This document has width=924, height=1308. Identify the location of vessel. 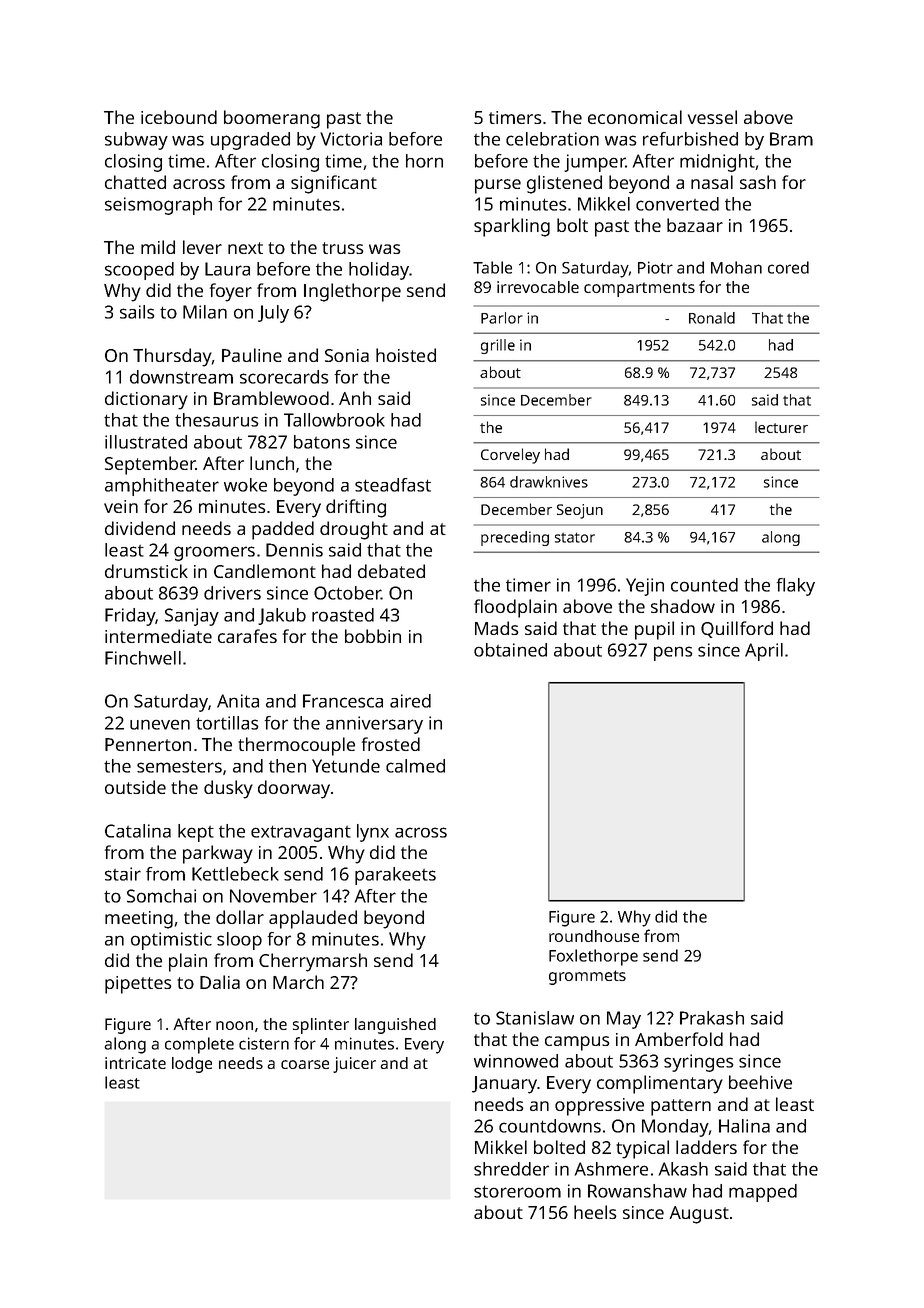
(712, 117).
